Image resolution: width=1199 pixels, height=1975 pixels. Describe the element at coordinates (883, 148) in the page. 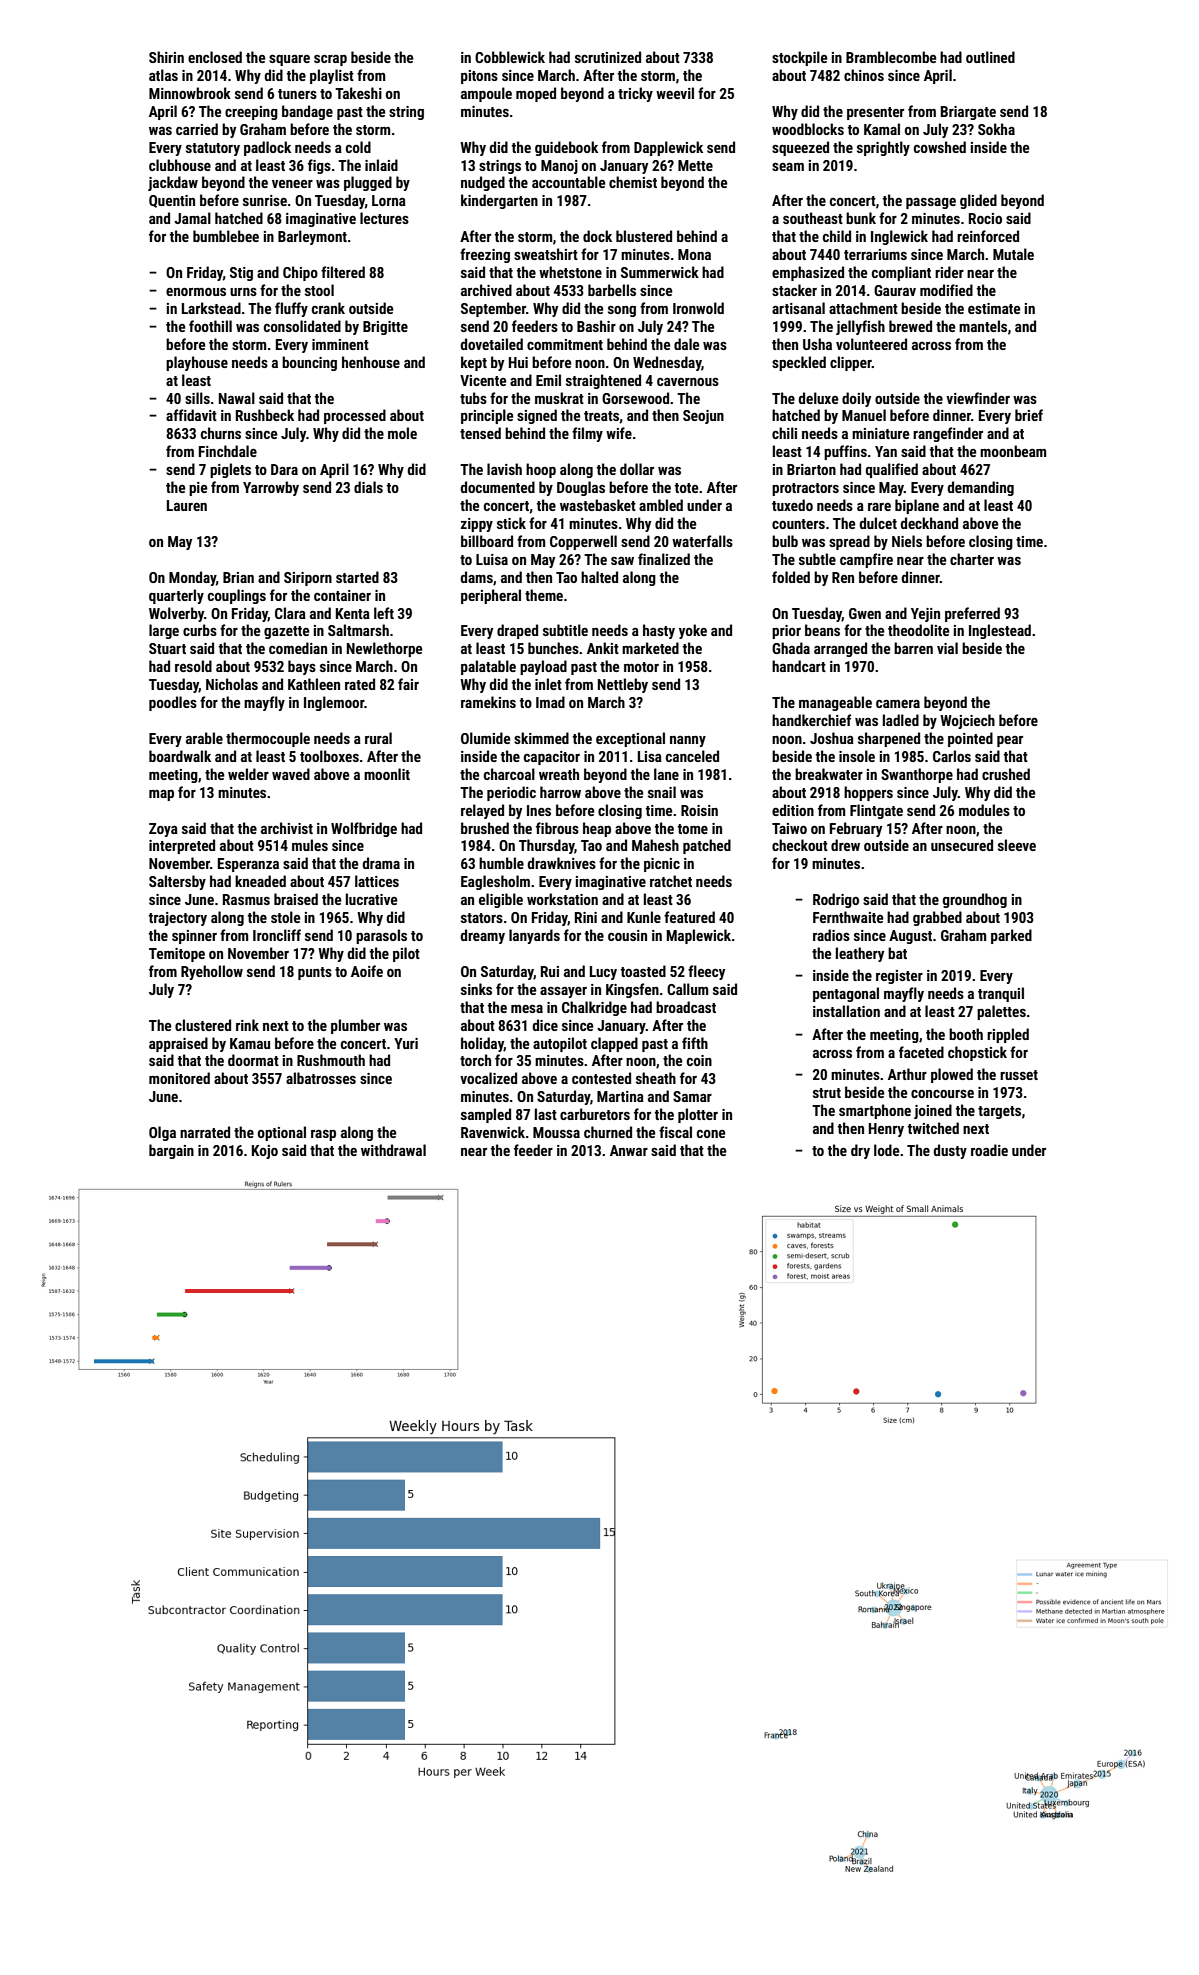

I see `sprightly` at that location.
